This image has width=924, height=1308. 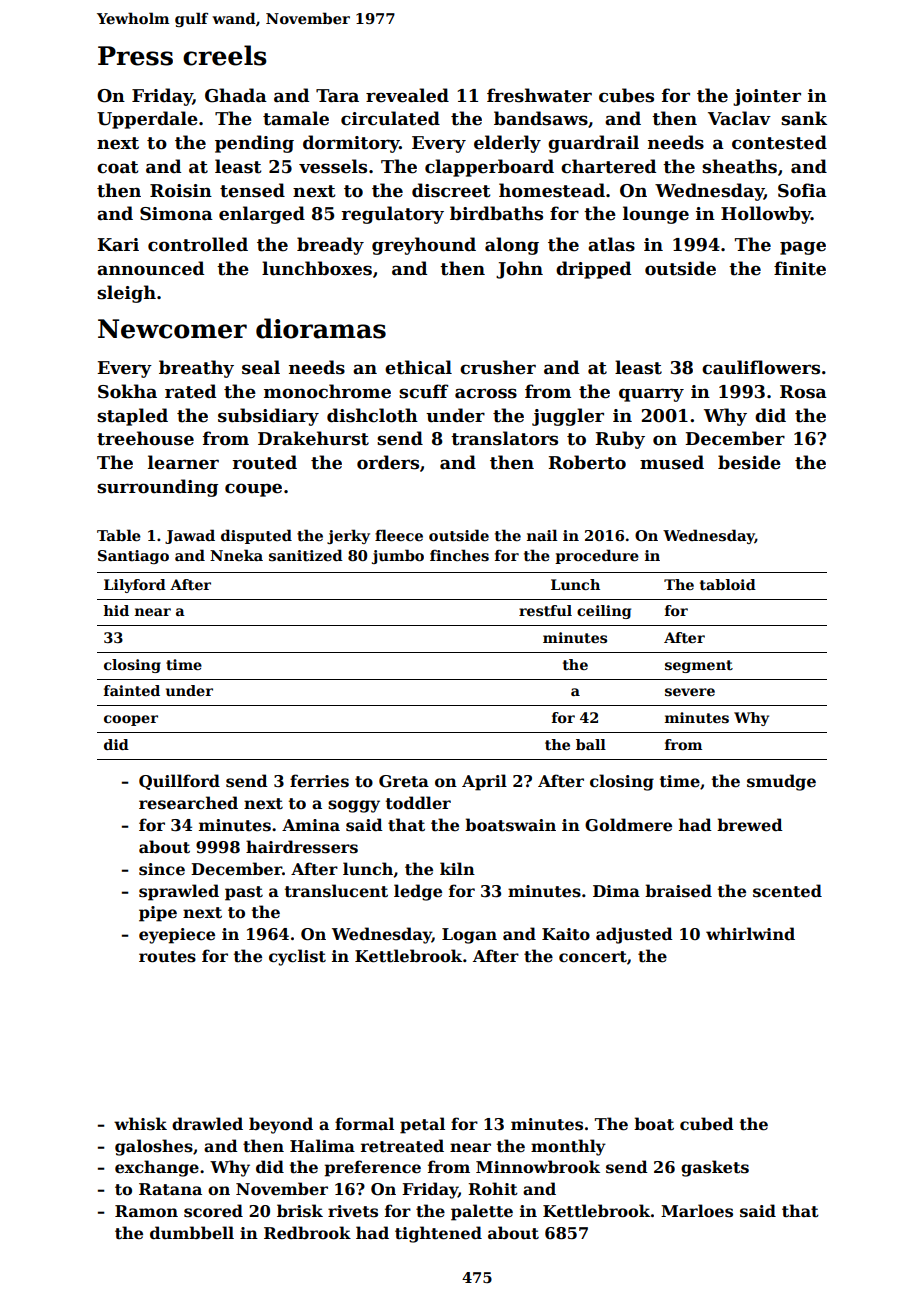 I want to click on beside, so click(x=749, y=462).
